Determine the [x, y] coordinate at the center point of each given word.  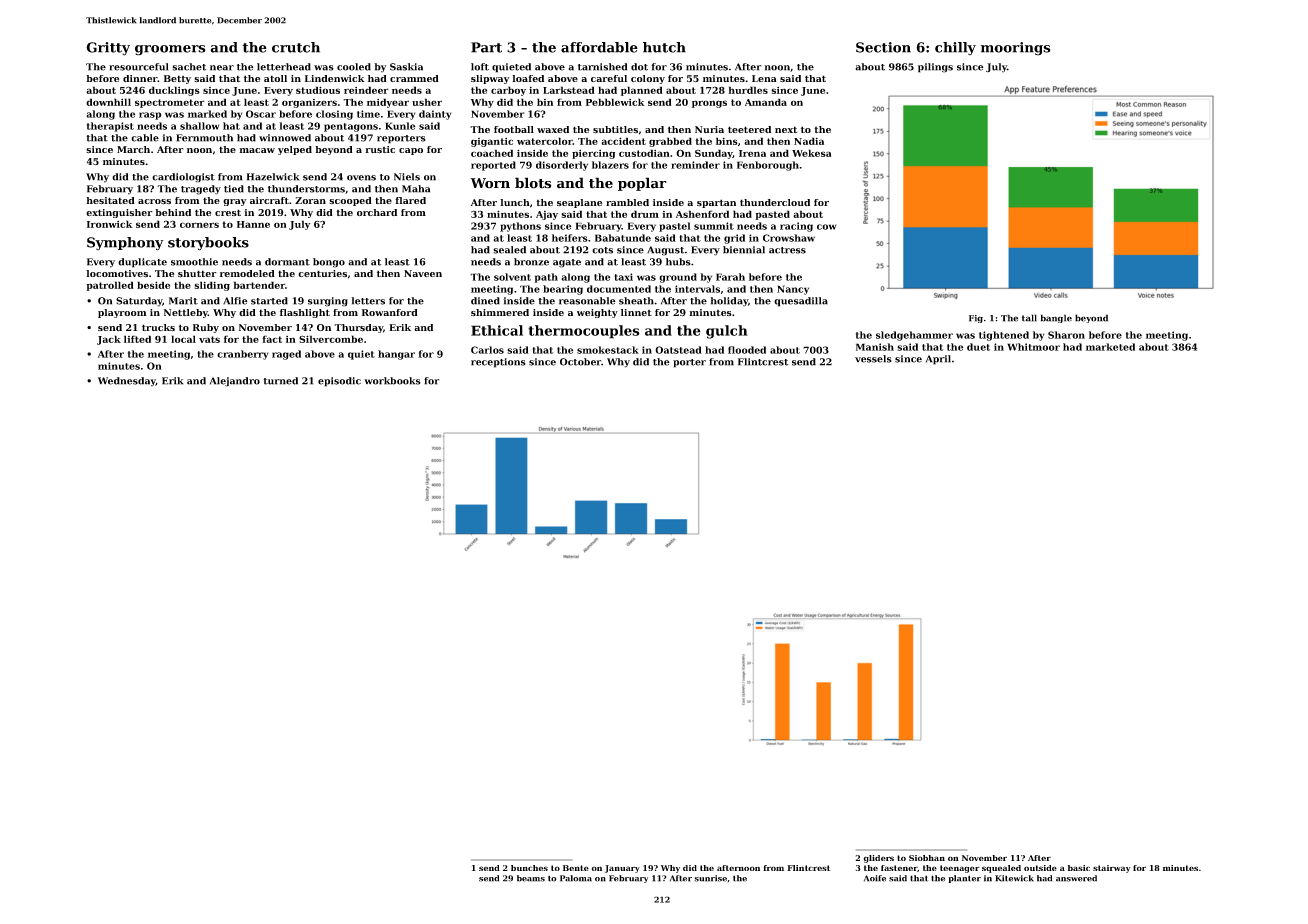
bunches [529, 868]
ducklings [174, 91]
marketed [1110, 347]
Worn [490, 183]
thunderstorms [306, 189]
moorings [1015, 49]
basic [1079, 868]
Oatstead [678, 350]
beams [531, 878]
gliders [879, 859]
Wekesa [812, 153]
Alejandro [235, 382]
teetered [749, 129]
